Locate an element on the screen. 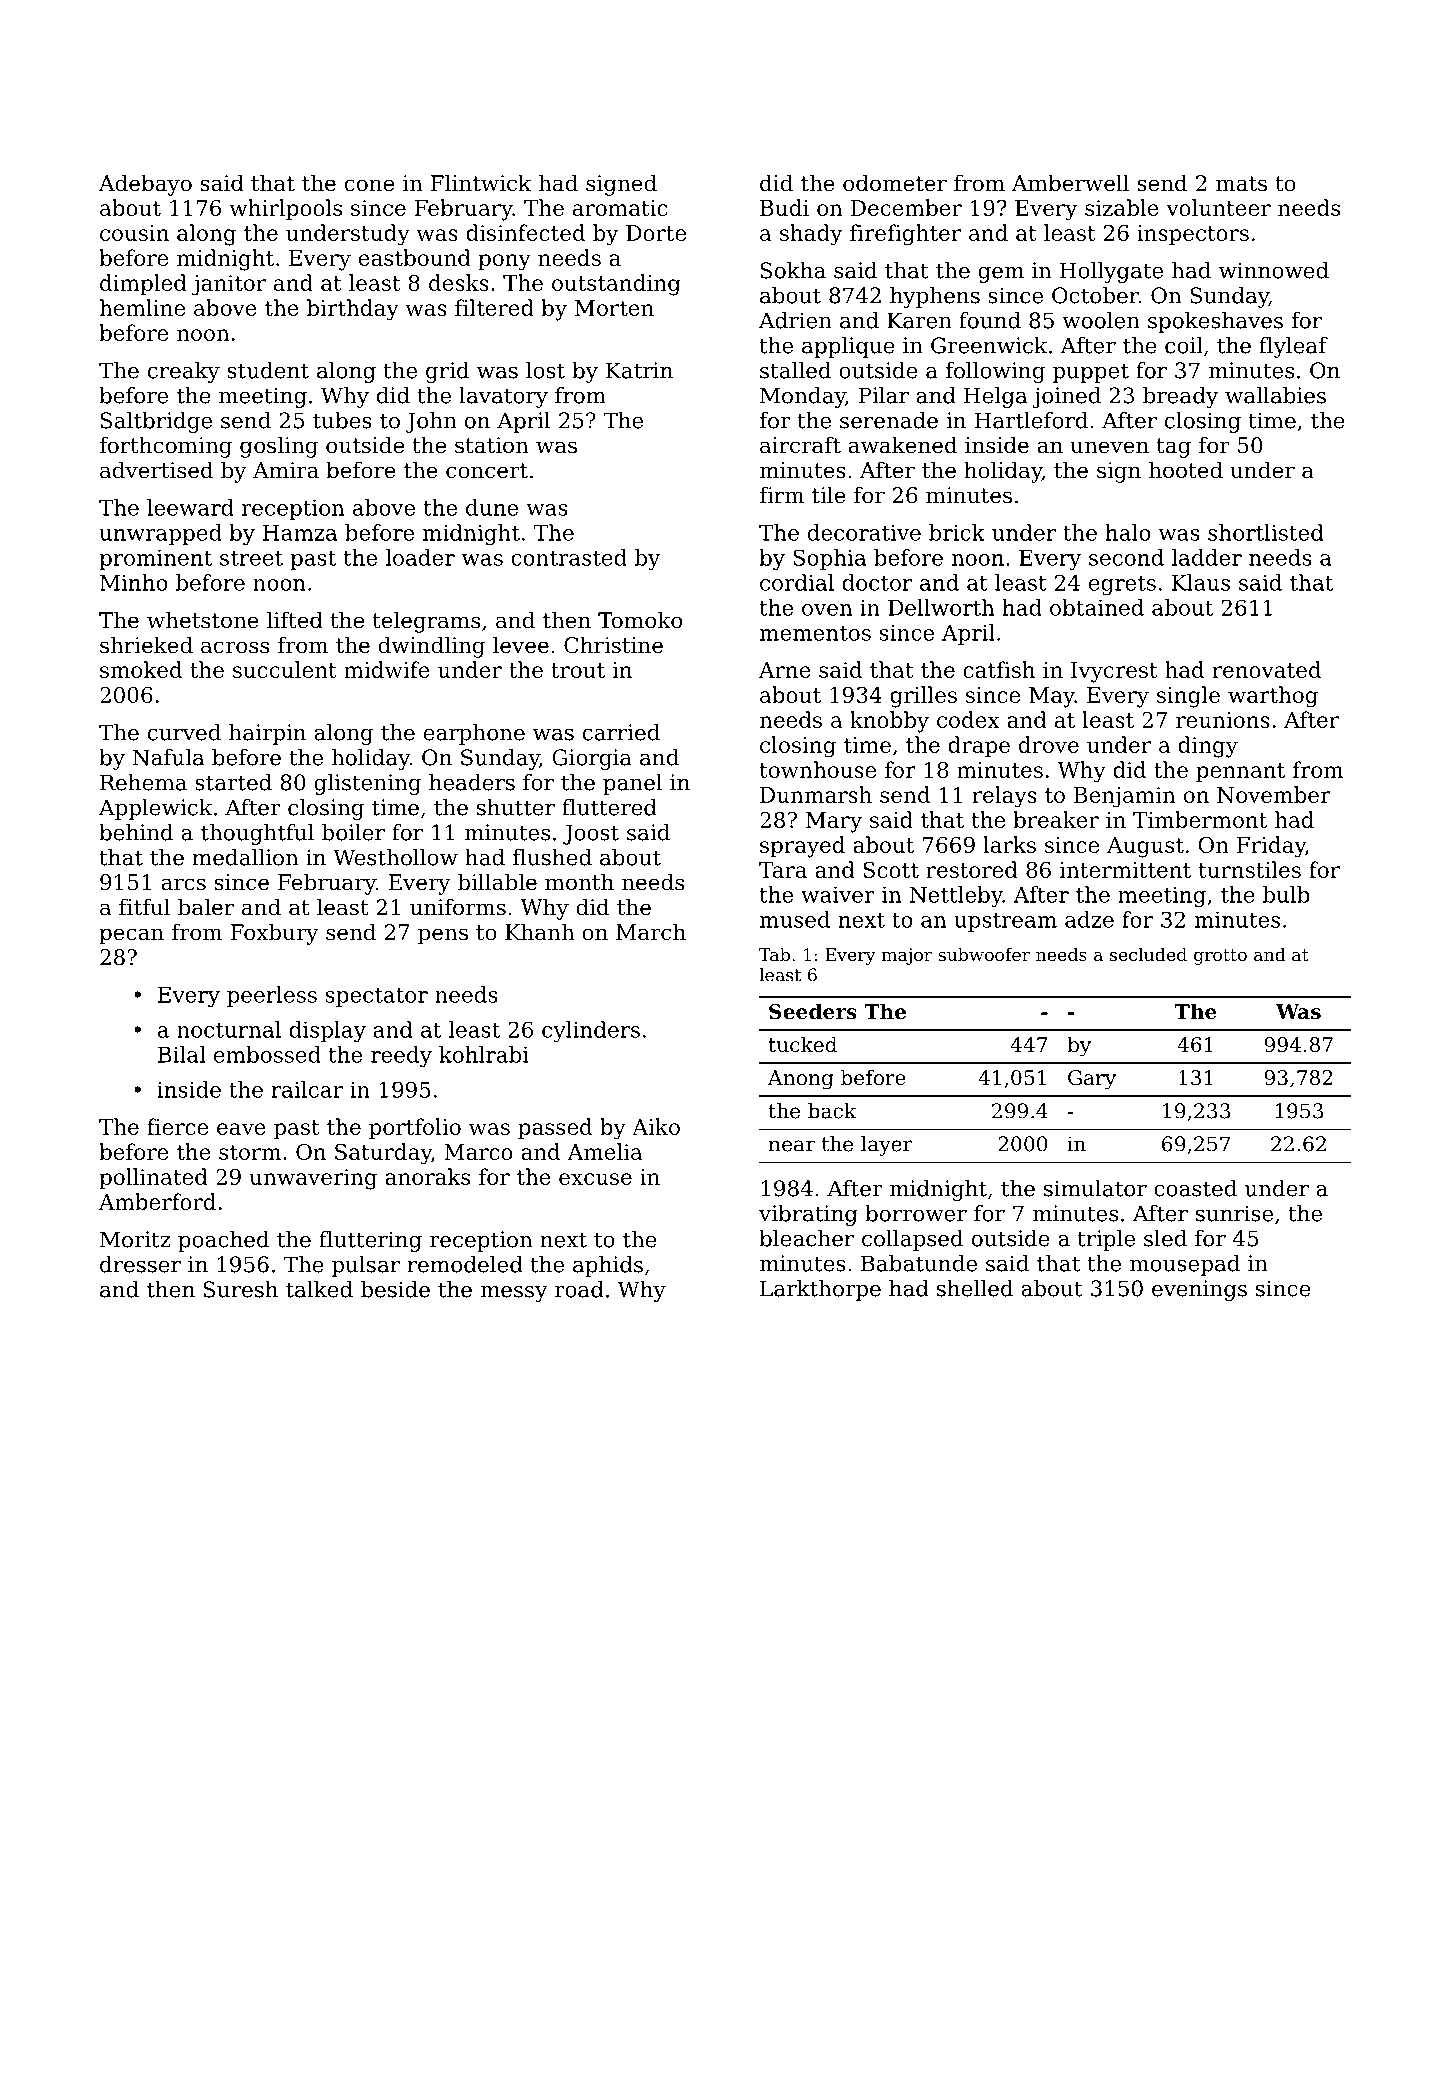  concert is located at coordinates (487, 471).
